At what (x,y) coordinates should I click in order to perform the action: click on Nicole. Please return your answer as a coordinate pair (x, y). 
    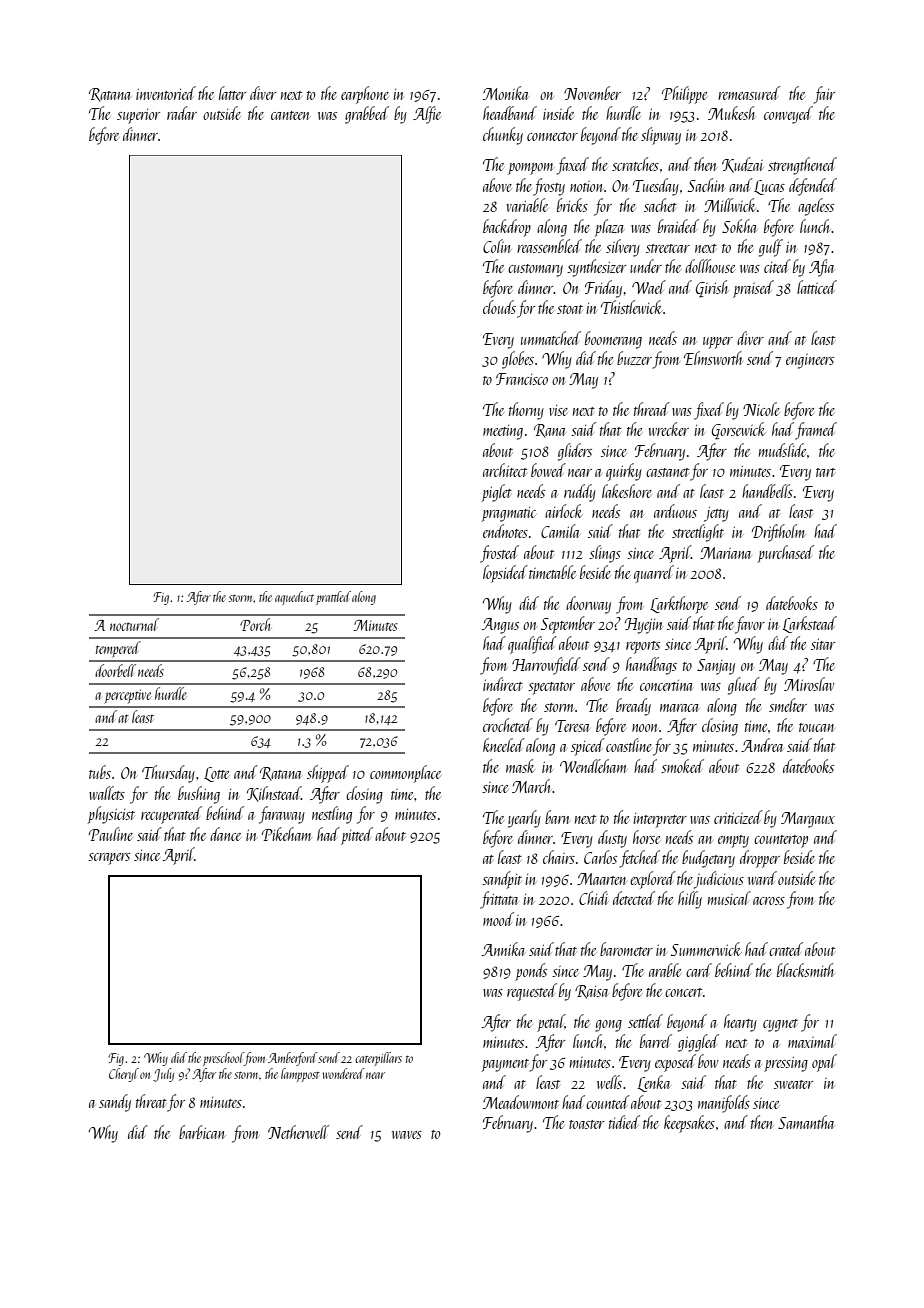
    Looking at the image, I should click on (761, 409).
